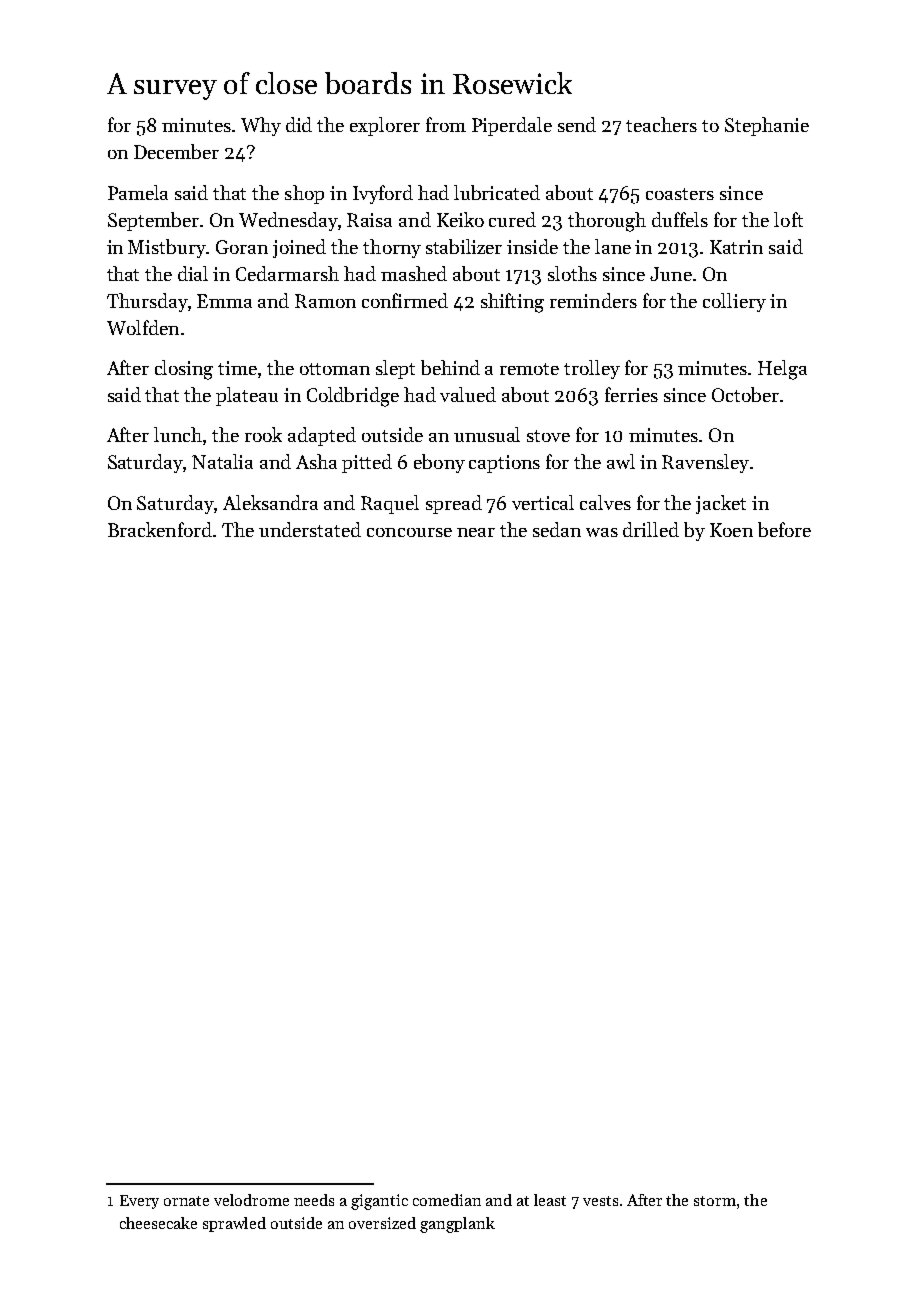 This document has width=924, height=1311. What do you see at coordinates (382, 1223) in the document?
I see `oversized` at bounding box center [382, 1223].
